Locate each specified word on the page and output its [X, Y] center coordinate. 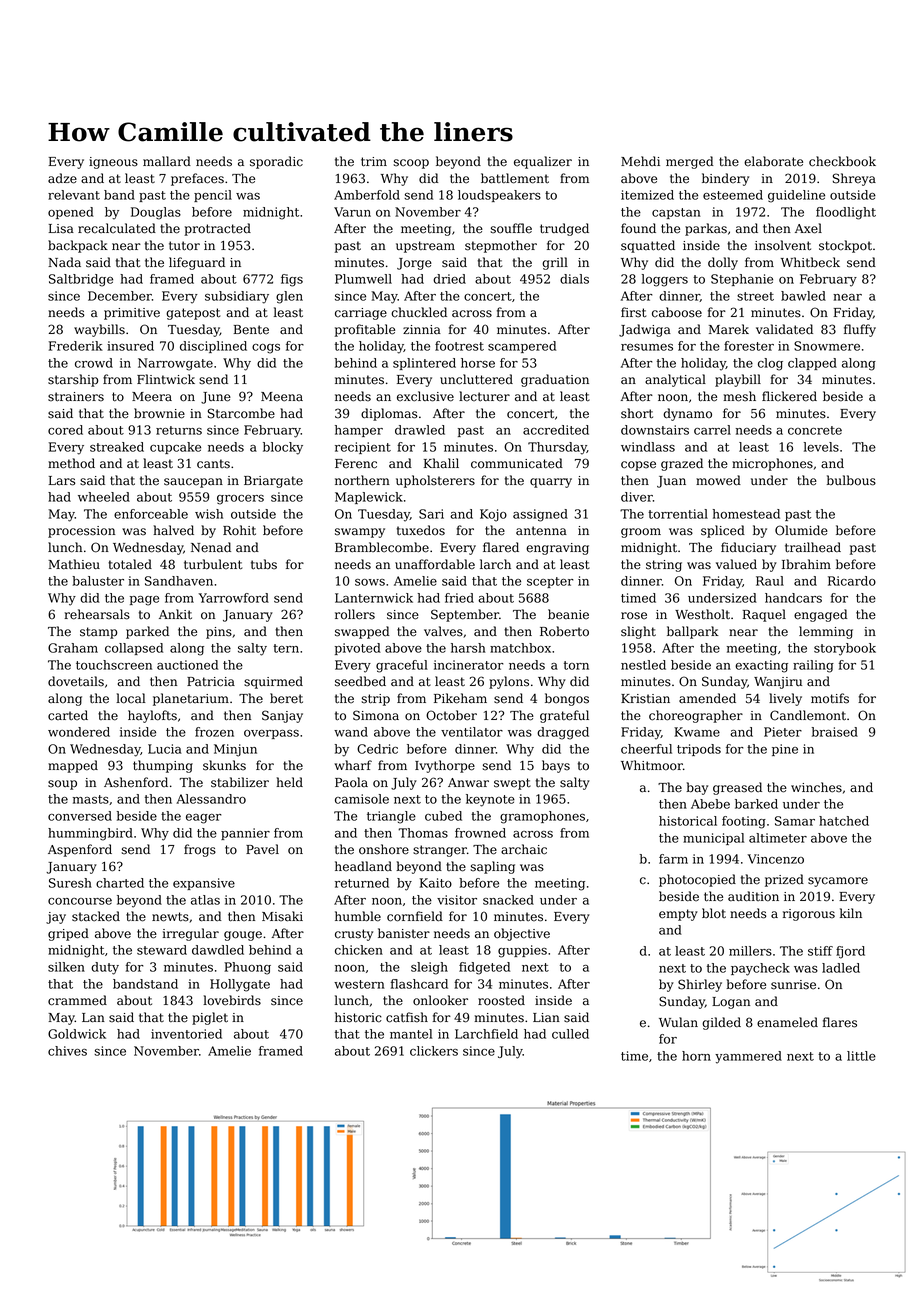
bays [556, 766]
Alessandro [211, 799]
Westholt [702, 614]
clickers [434, 1051]
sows [370, 582]
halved [173, 530]
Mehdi [640, 161]
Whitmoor [652, 765]
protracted [217, 229]
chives [67, 1051]
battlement [515, 178]
